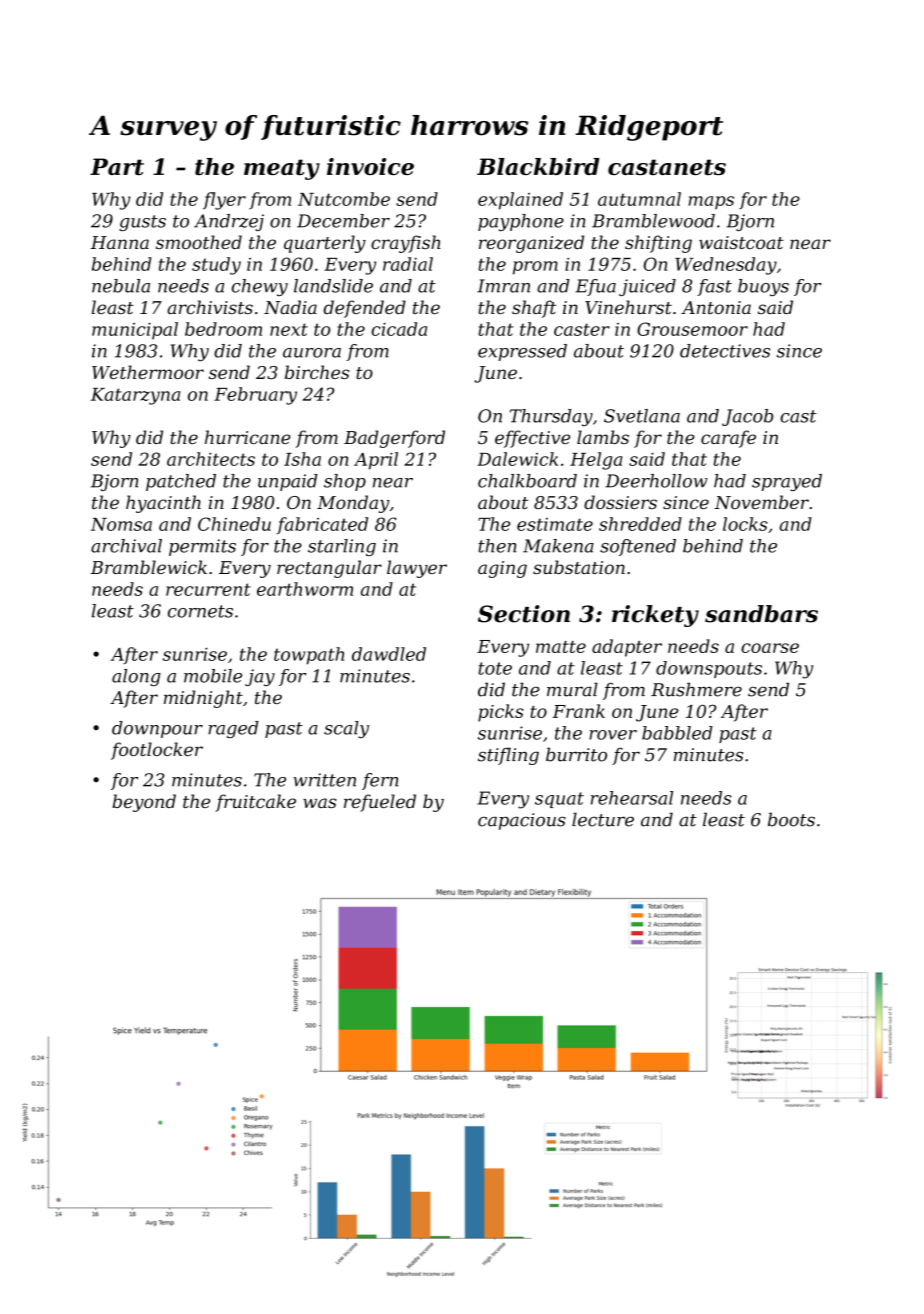 The width and height of the screenshot is (924, 1314). What do you see at coordinates (640, 524) in the screenshot?
I see `shredded` at bounding box center [640, 524].
